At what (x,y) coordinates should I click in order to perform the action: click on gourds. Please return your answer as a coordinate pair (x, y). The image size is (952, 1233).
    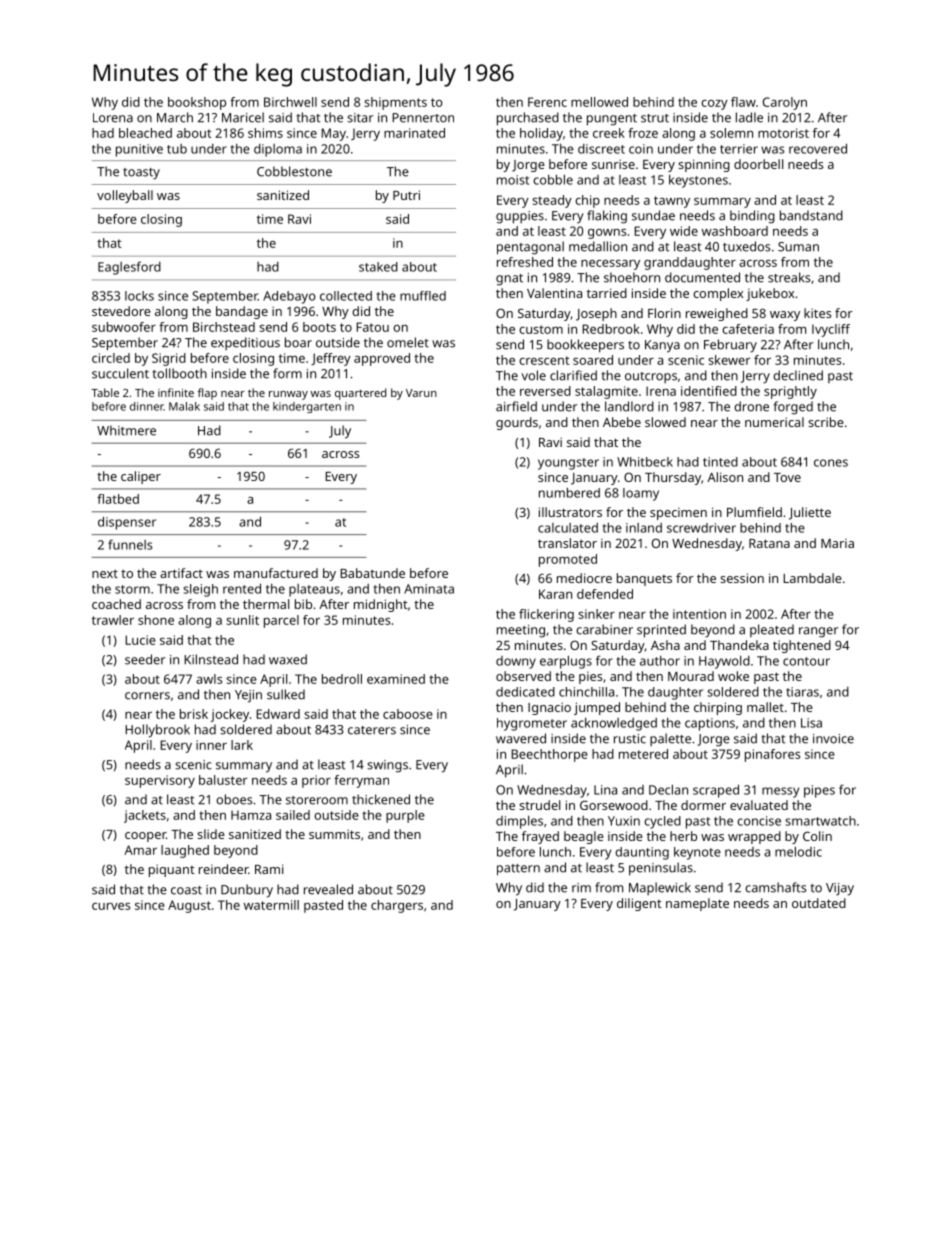
    Looking at the image, I should click on (517, 423).
